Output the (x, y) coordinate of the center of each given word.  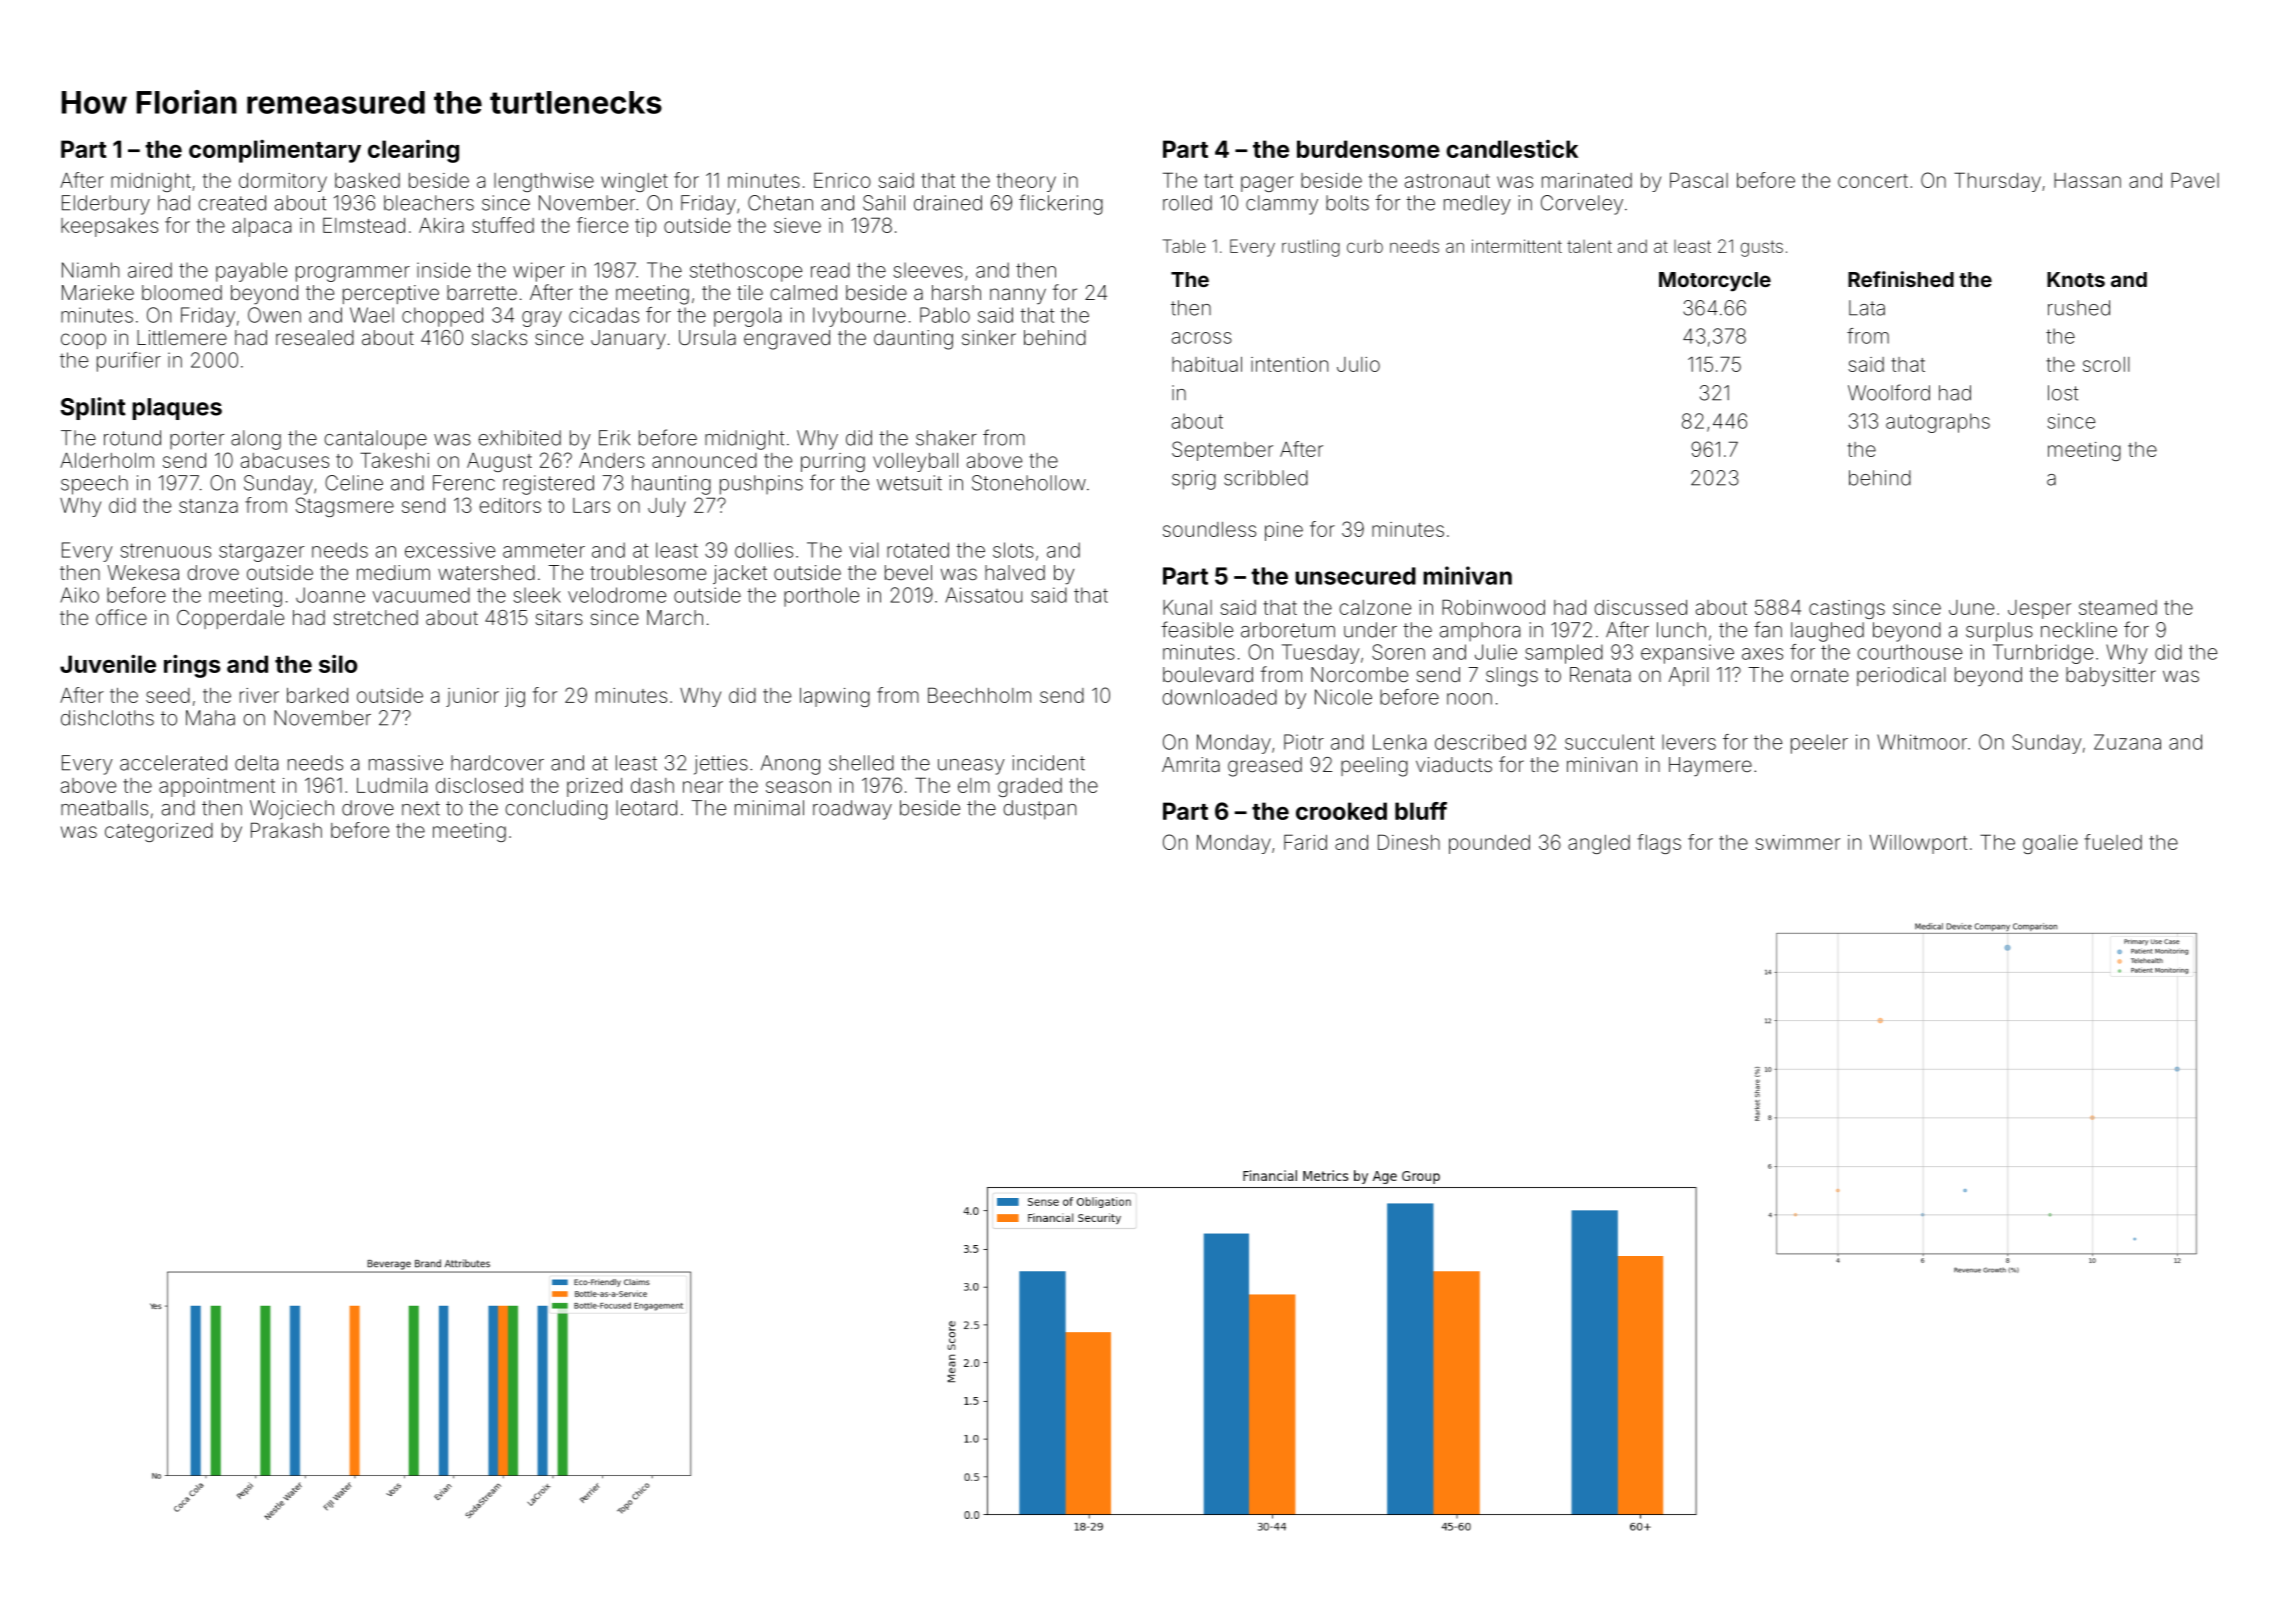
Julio (1358, 364)
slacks (499, 337)
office (121, 617)
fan (1768, 629)
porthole (821, 597)
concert (1873, 181)
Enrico (842, 180)
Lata (1867, 308)
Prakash (286, 830)
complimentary (275, 151)
